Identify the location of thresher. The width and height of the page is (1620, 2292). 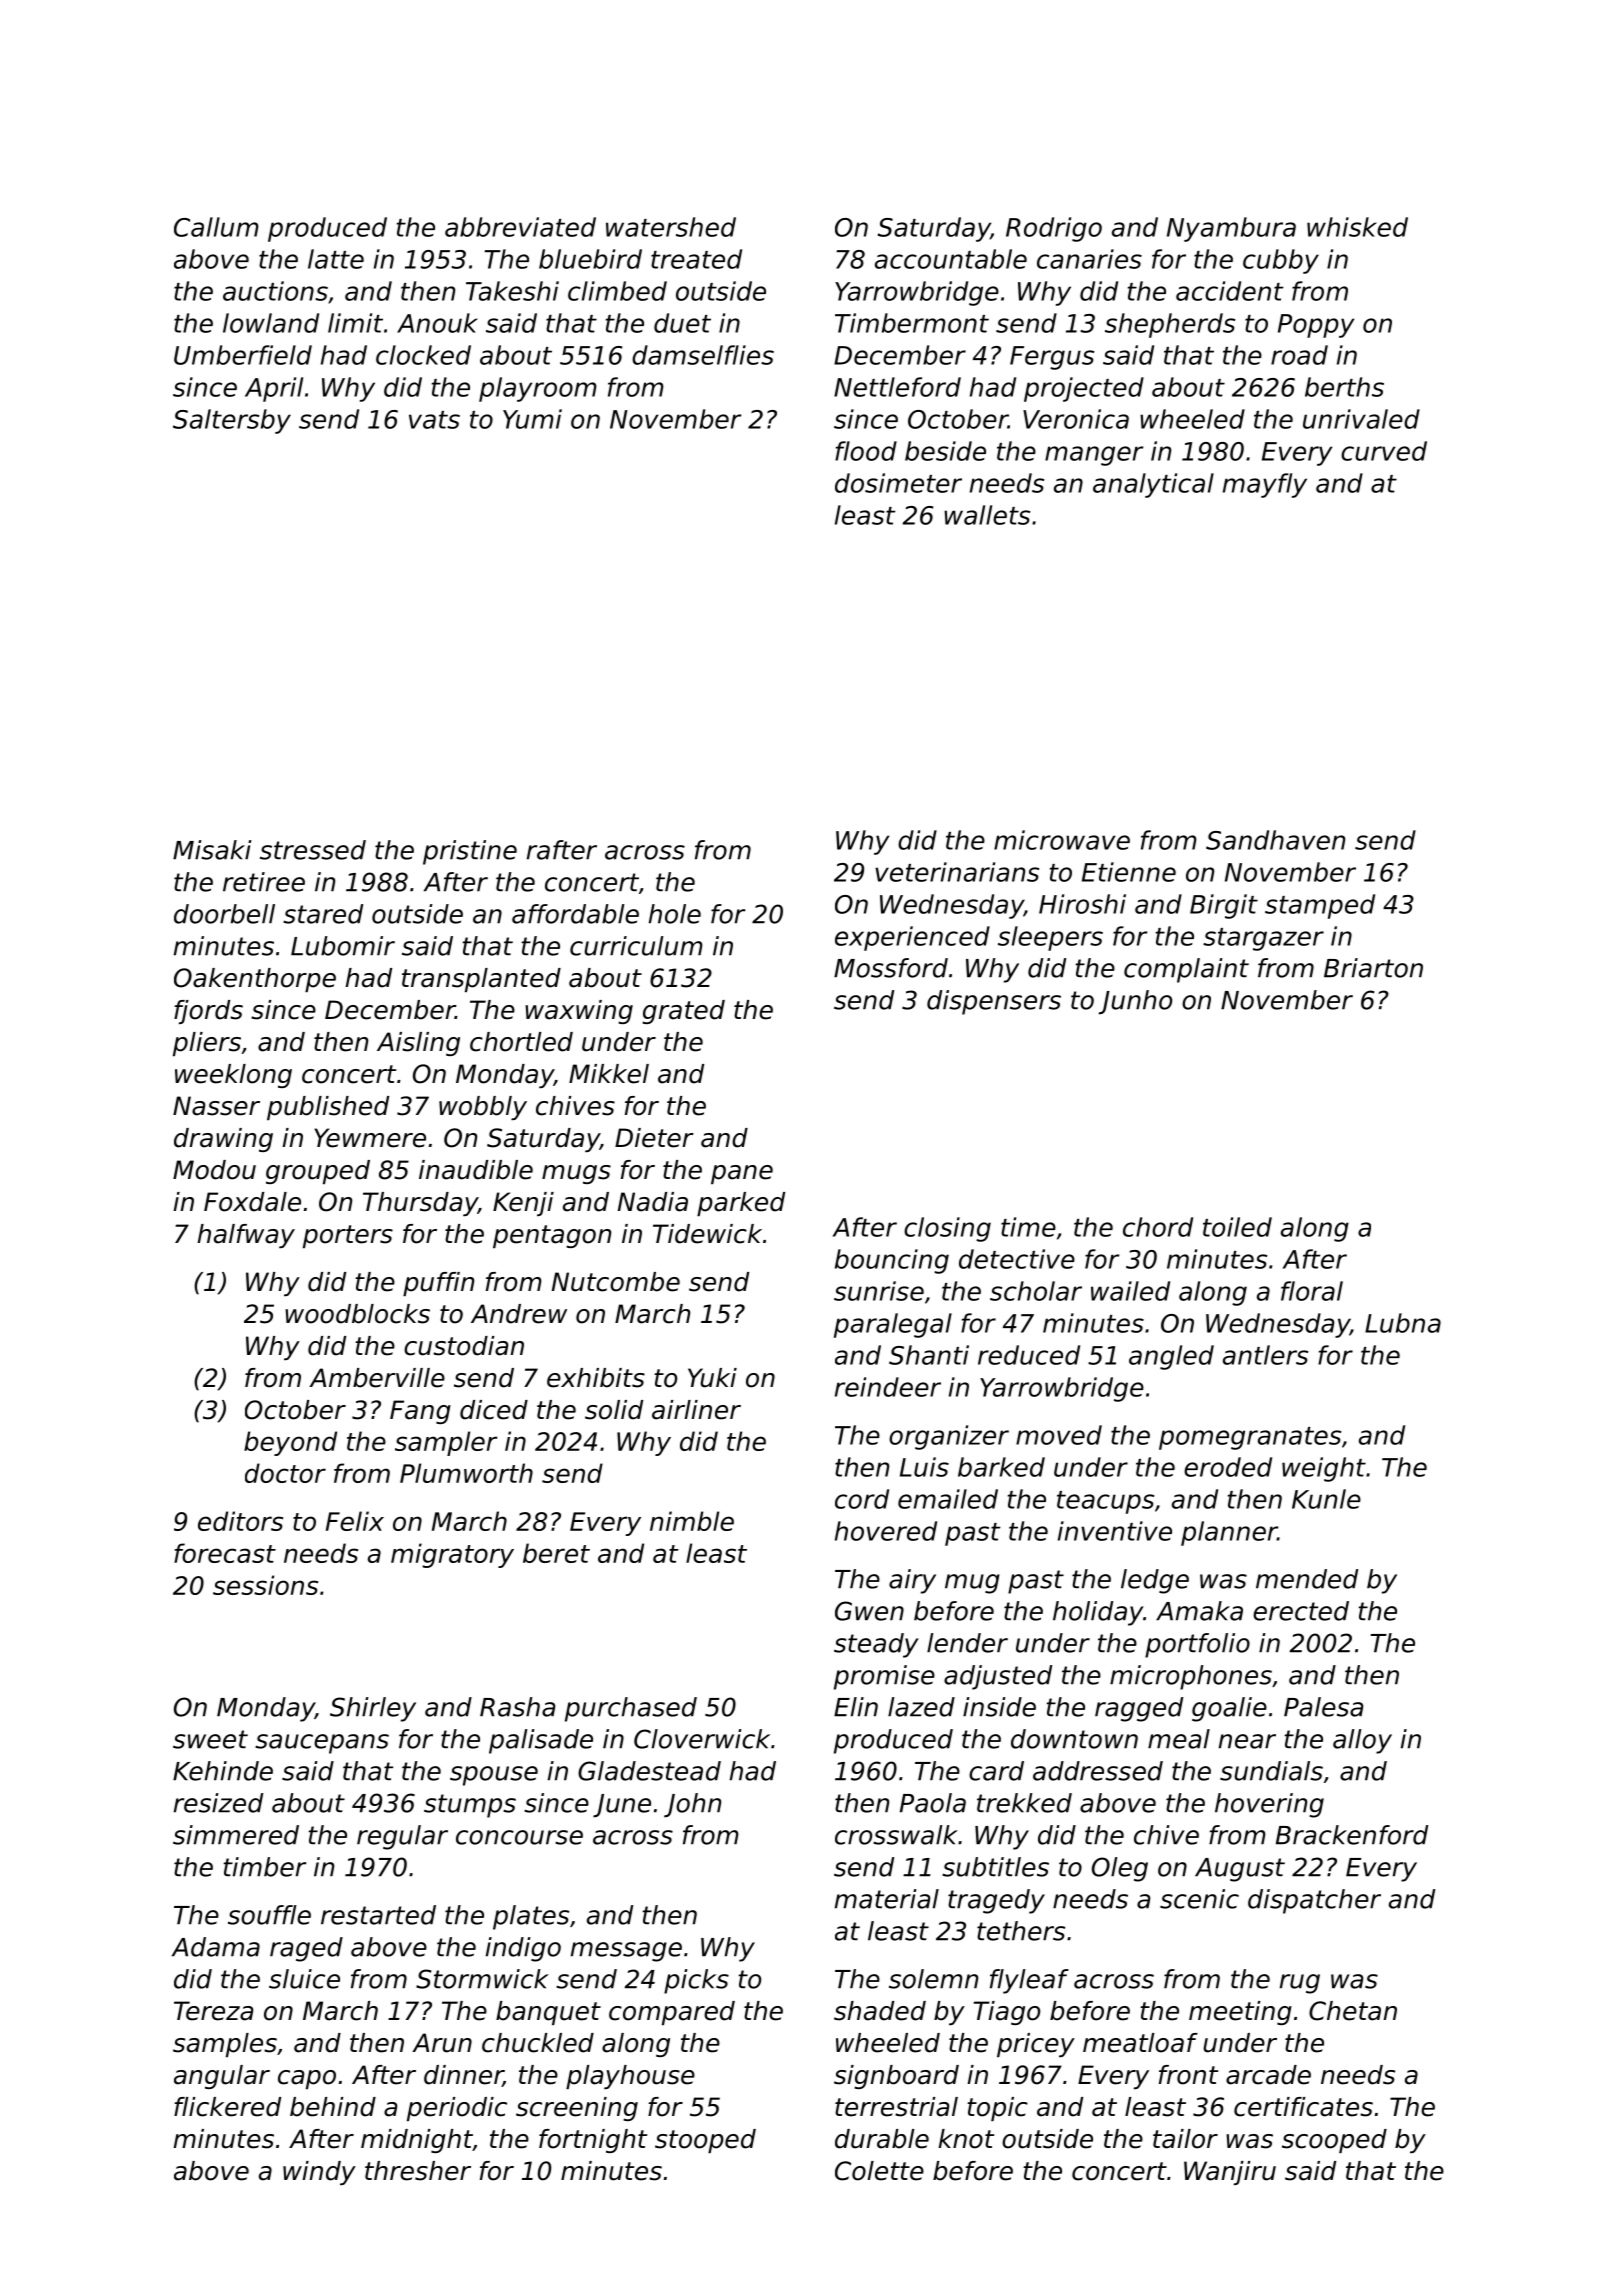
(418, 2171).
